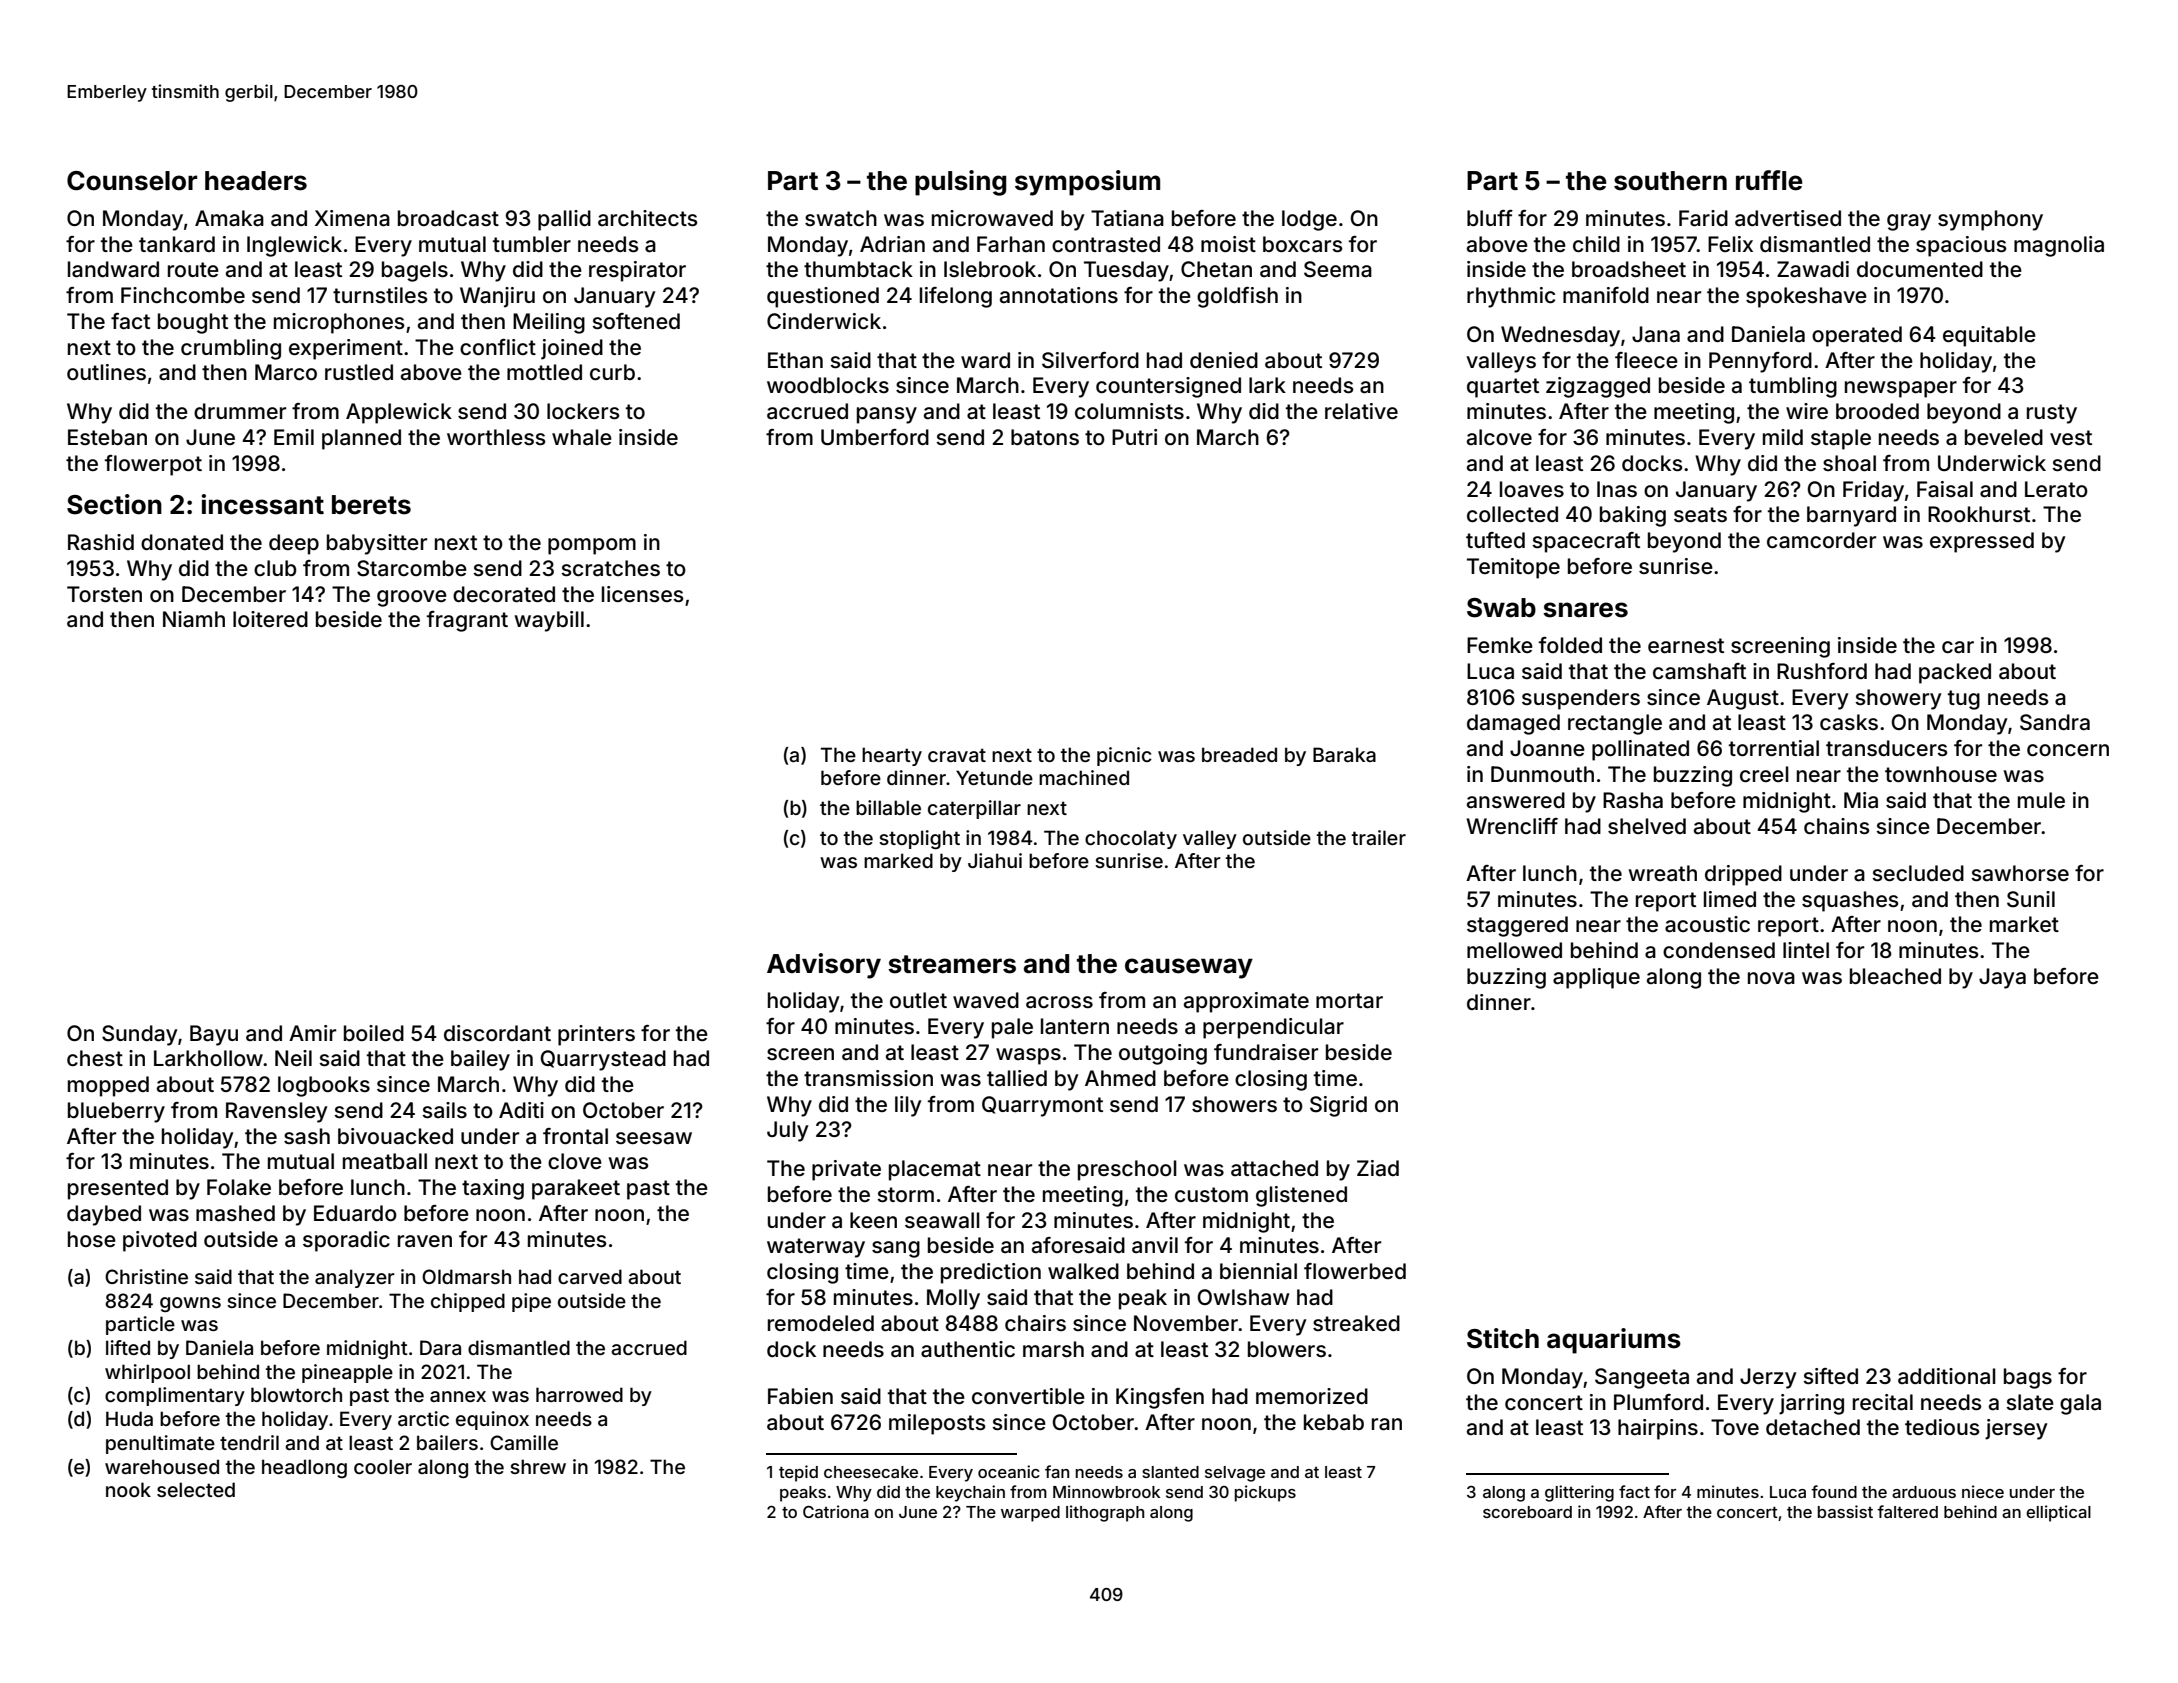 This page has height=1683, width=2178. What do you see at coordinates (2058, 1513) in the page?
I see `elliptical` at bounding box center [2058, 1513].
